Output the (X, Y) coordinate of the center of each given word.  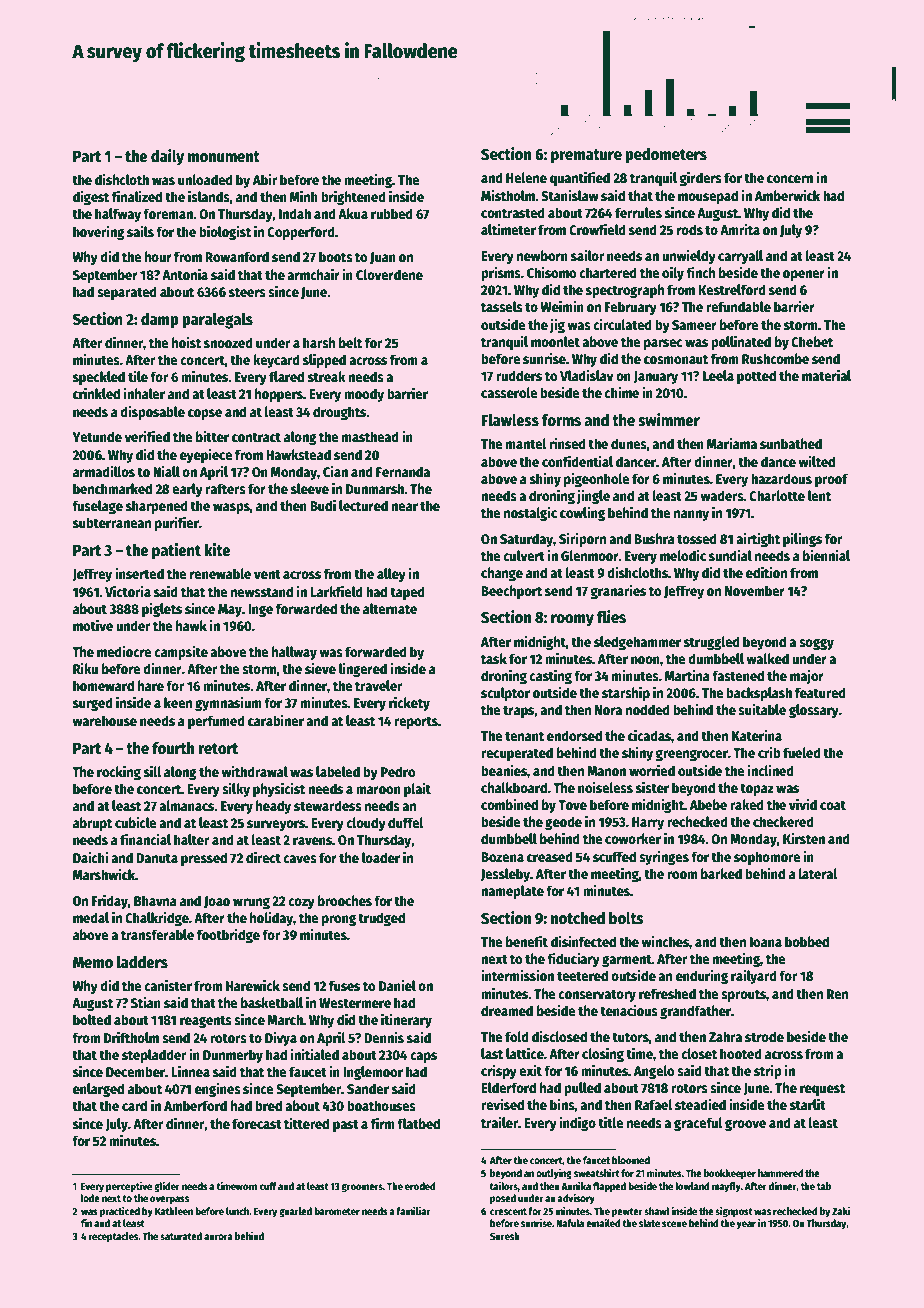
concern (790, 179)
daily (167, 157)
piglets (162, 609)
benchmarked (112, 488)
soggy (816, 644)
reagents (206, 1022)
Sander (368, 1088)
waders (722, 495)
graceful (698, 1124)
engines (218, 1089)
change (502, 574)
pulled (582, 1089)
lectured (363, 505)
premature (586, 156)
